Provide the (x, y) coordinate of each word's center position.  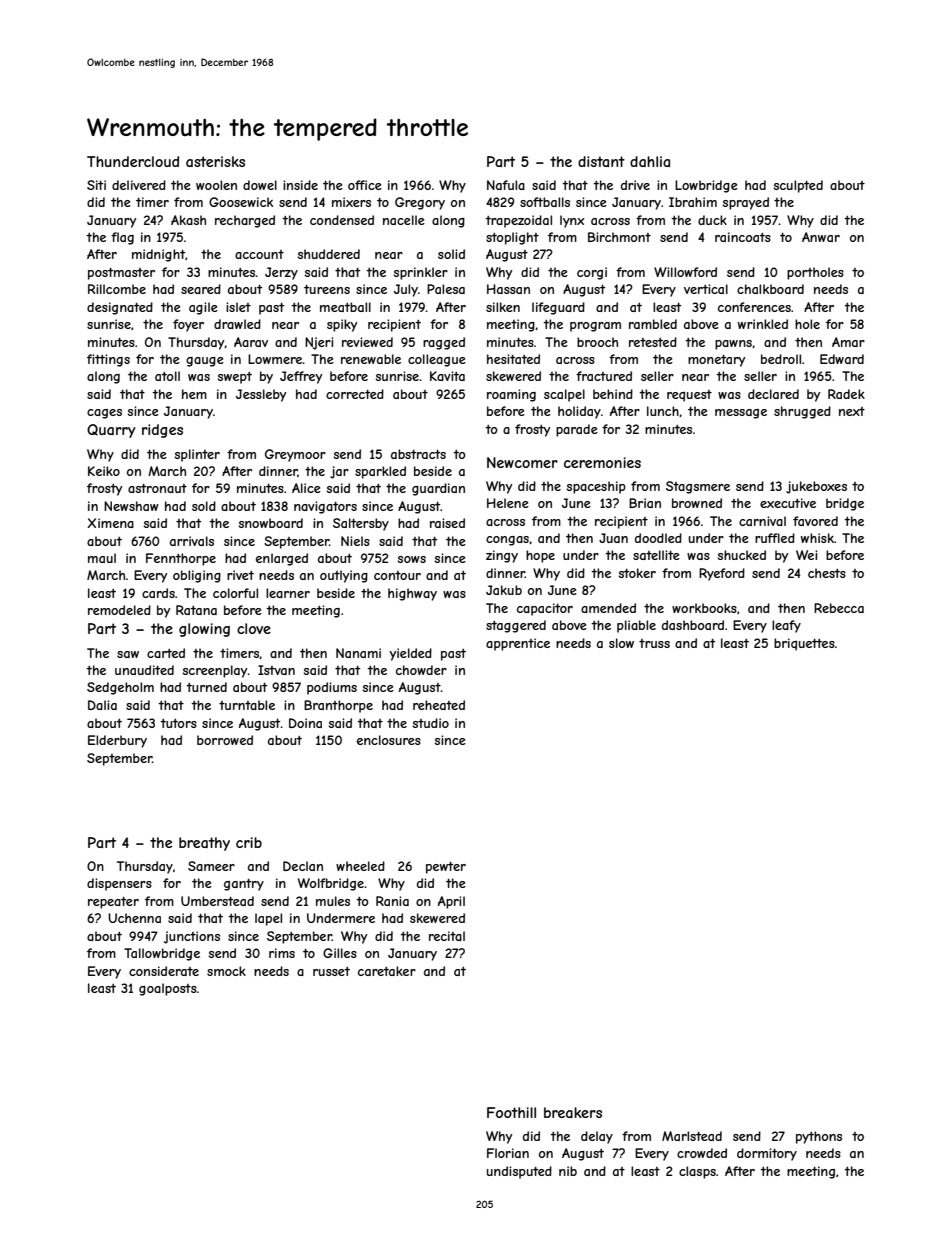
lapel (268, 919)
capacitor (545, 609)
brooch (597, 342)
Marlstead (692, 1136)
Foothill (511, 1112)
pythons (819, 1137)
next (852, 411)
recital (447, 936)
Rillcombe (117, 289)
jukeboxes (816, 487)
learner (288, 593)
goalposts (168, 989)
